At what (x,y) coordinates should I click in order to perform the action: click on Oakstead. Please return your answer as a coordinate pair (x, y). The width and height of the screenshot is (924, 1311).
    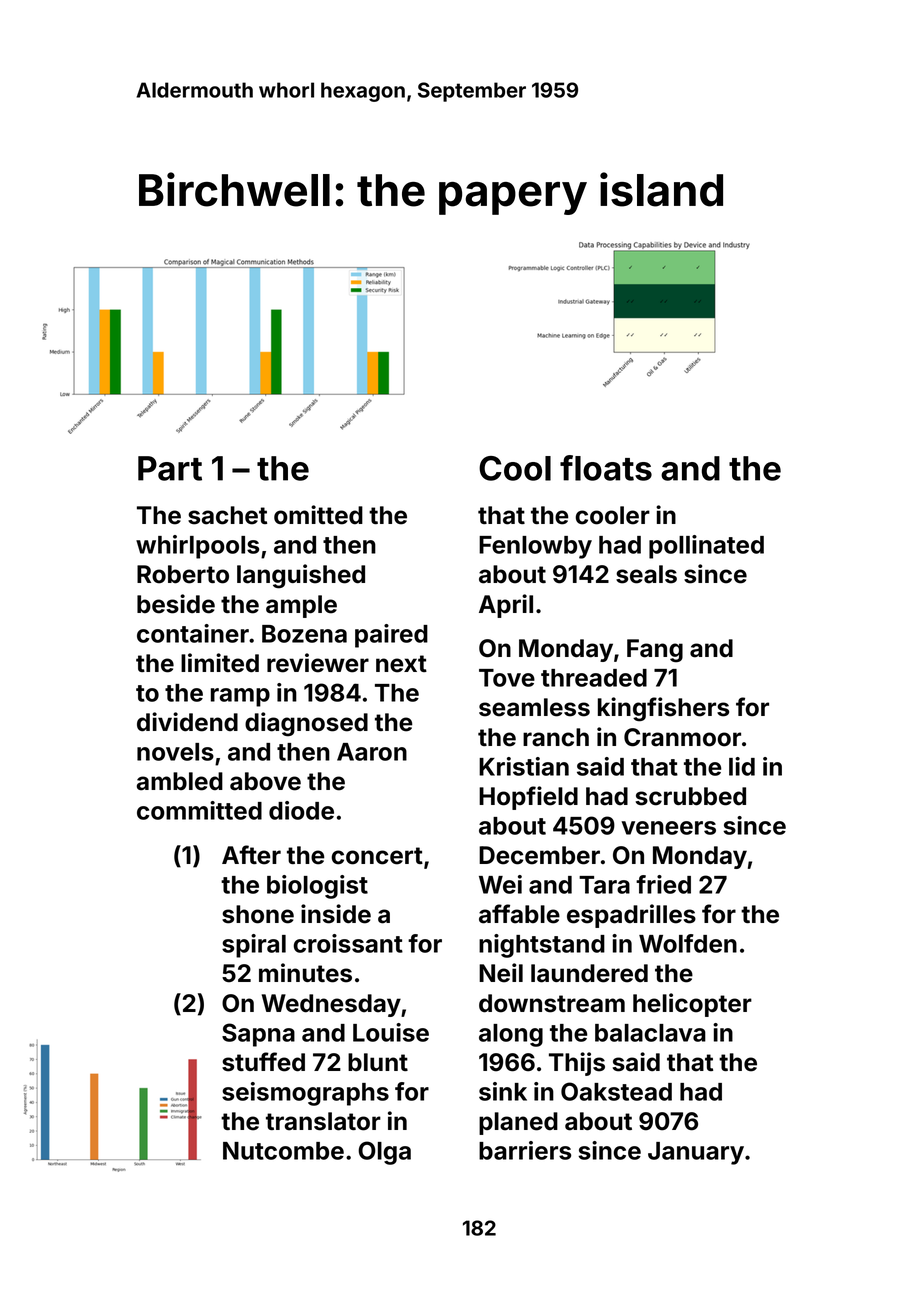
    Looking at the image, I should click on (616, 1091).
